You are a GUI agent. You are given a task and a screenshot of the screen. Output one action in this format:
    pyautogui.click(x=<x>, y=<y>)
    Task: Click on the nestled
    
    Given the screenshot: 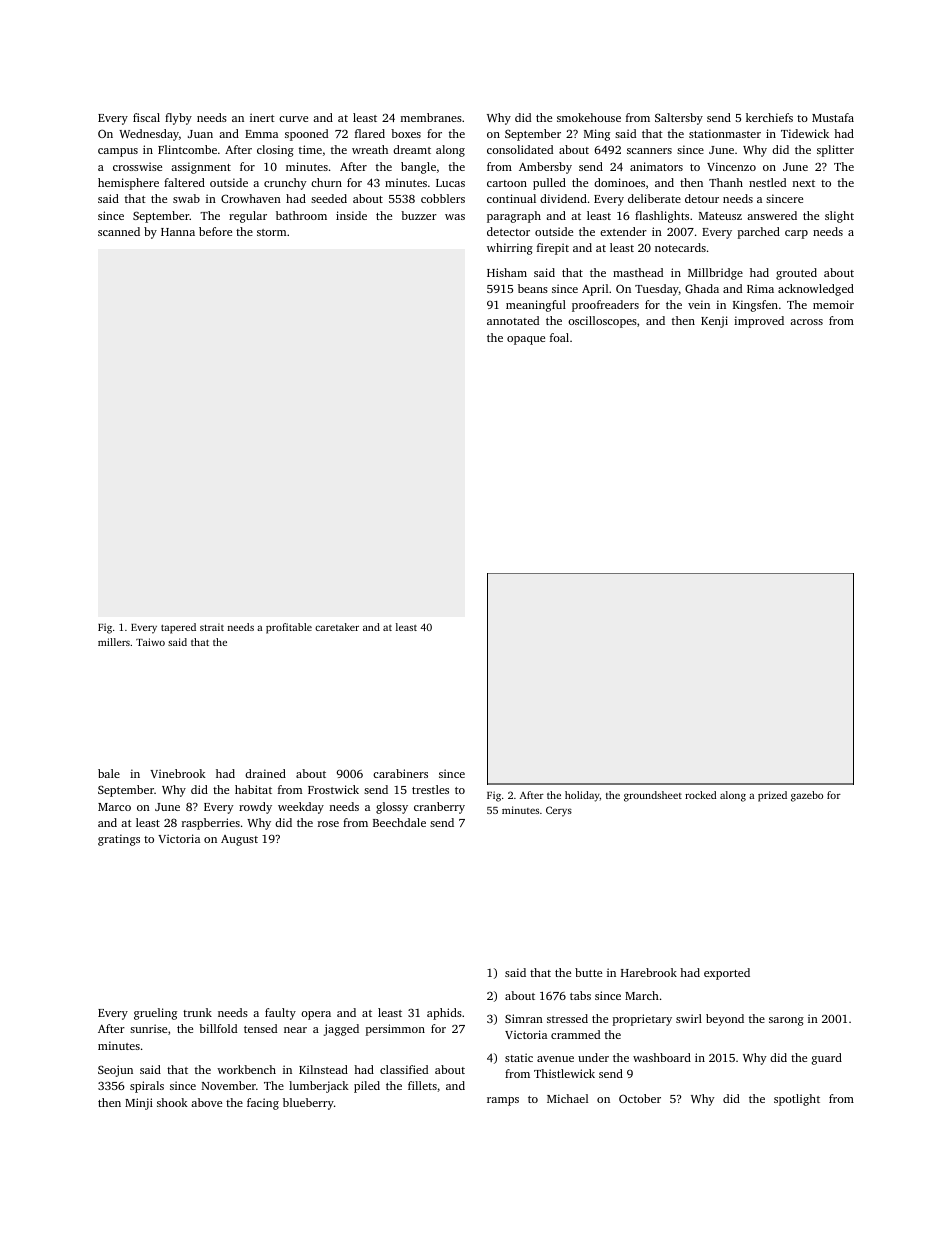 What is the action you would take?
    pyautogui.click(x=767, y=182)
